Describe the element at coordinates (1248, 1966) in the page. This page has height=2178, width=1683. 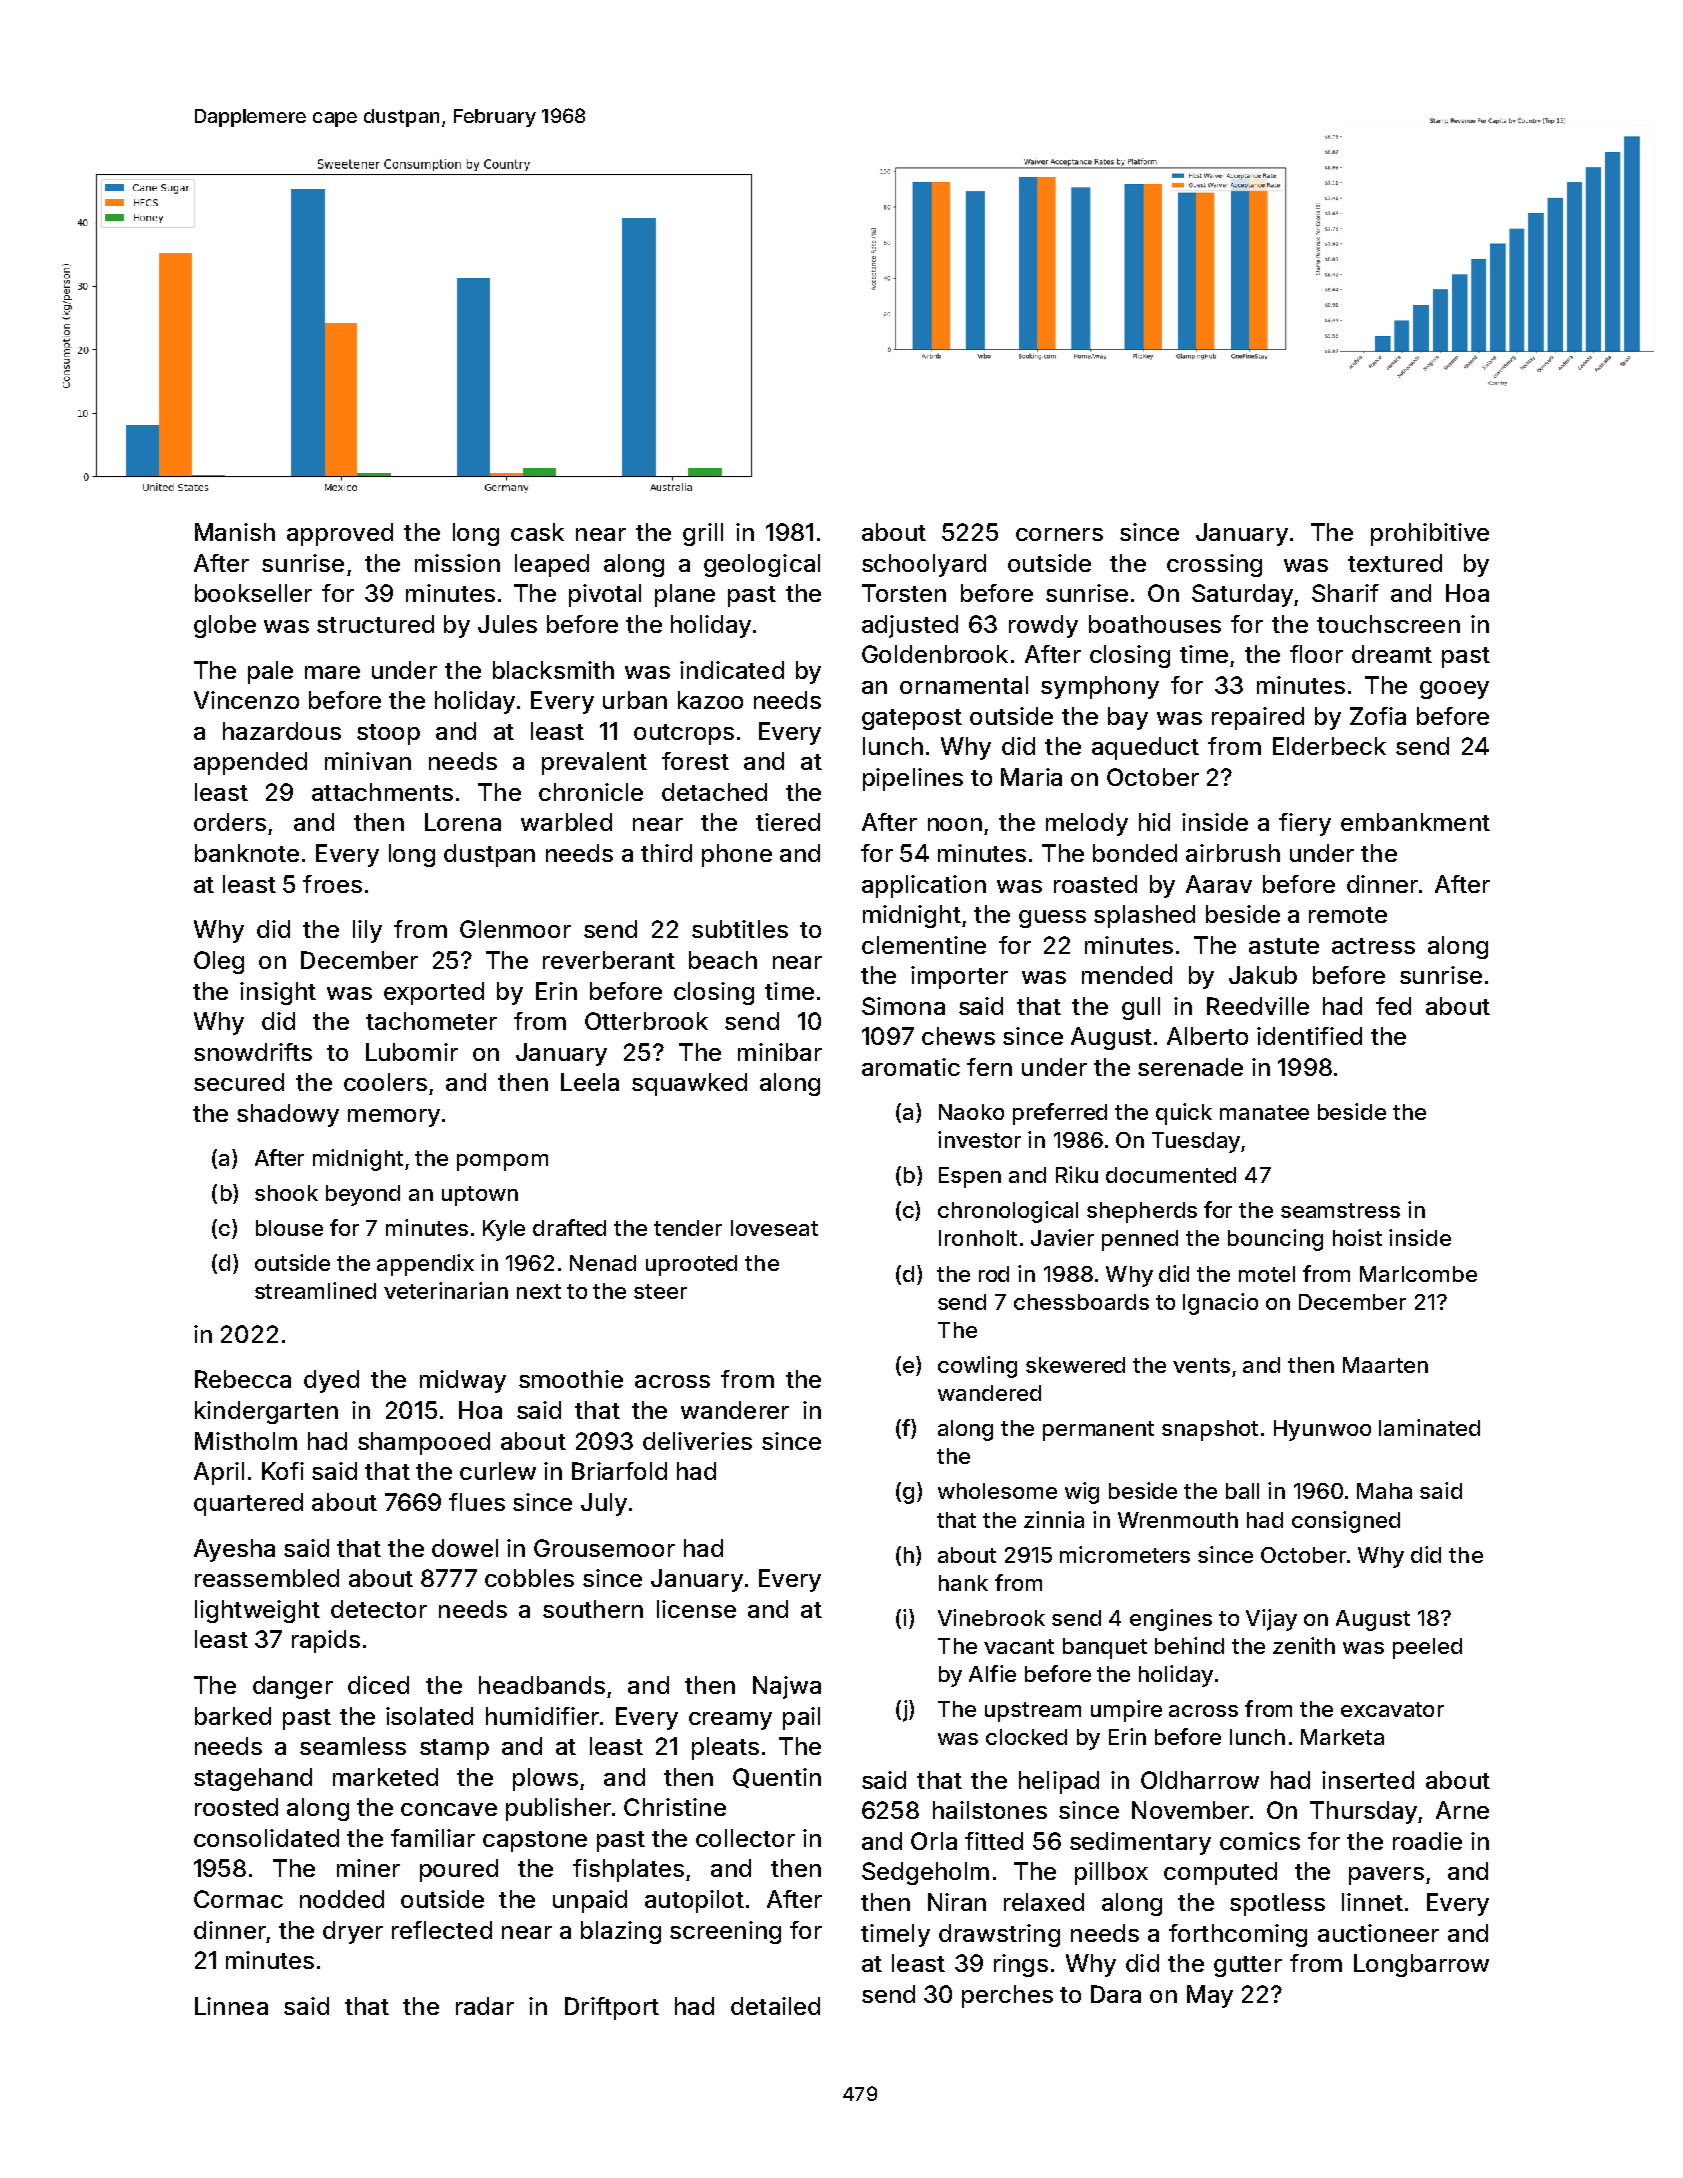
I see `gutter` at that location.
